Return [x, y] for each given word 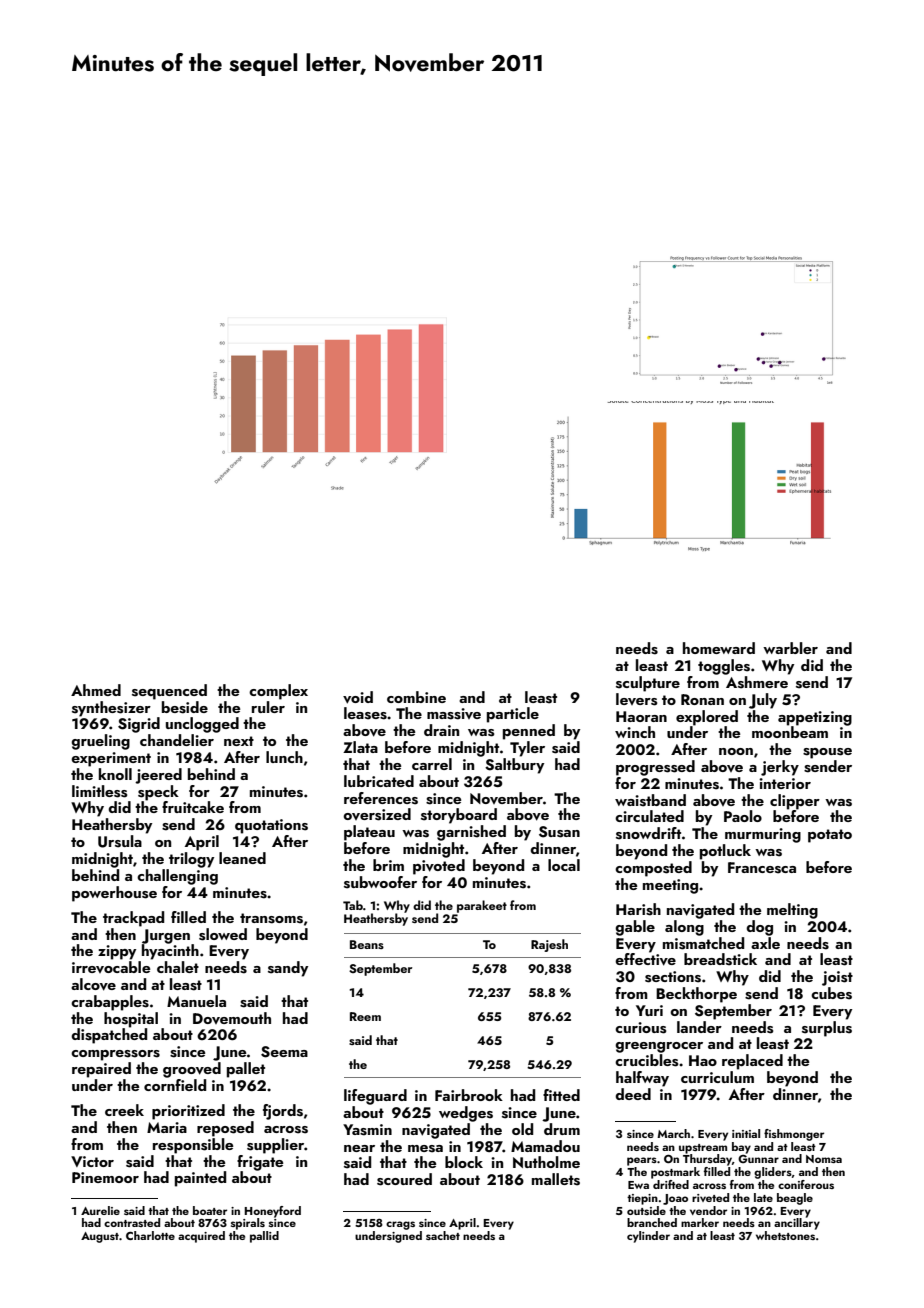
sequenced [169, 692]
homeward [719, 648]
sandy [288, 969]
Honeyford [272, 1212]
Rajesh [549, 945]
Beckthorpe [696, 995]
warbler [790, 648]
